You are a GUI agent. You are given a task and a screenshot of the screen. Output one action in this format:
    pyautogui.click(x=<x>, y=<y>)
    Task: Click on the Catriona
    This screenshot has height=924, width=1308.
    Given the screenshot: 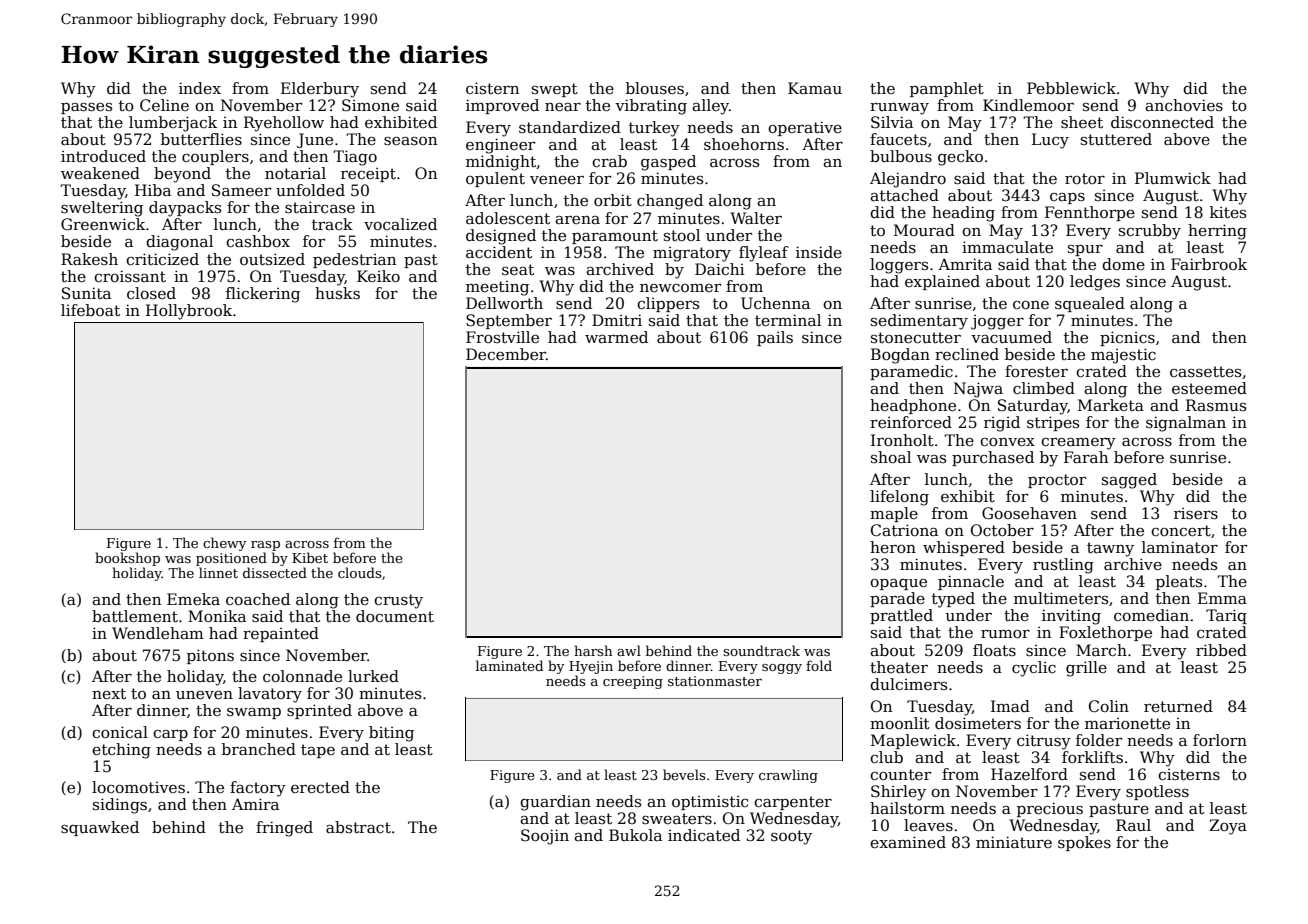 What is the action you would take?
    pyautogui.click(x=904, y=530)
